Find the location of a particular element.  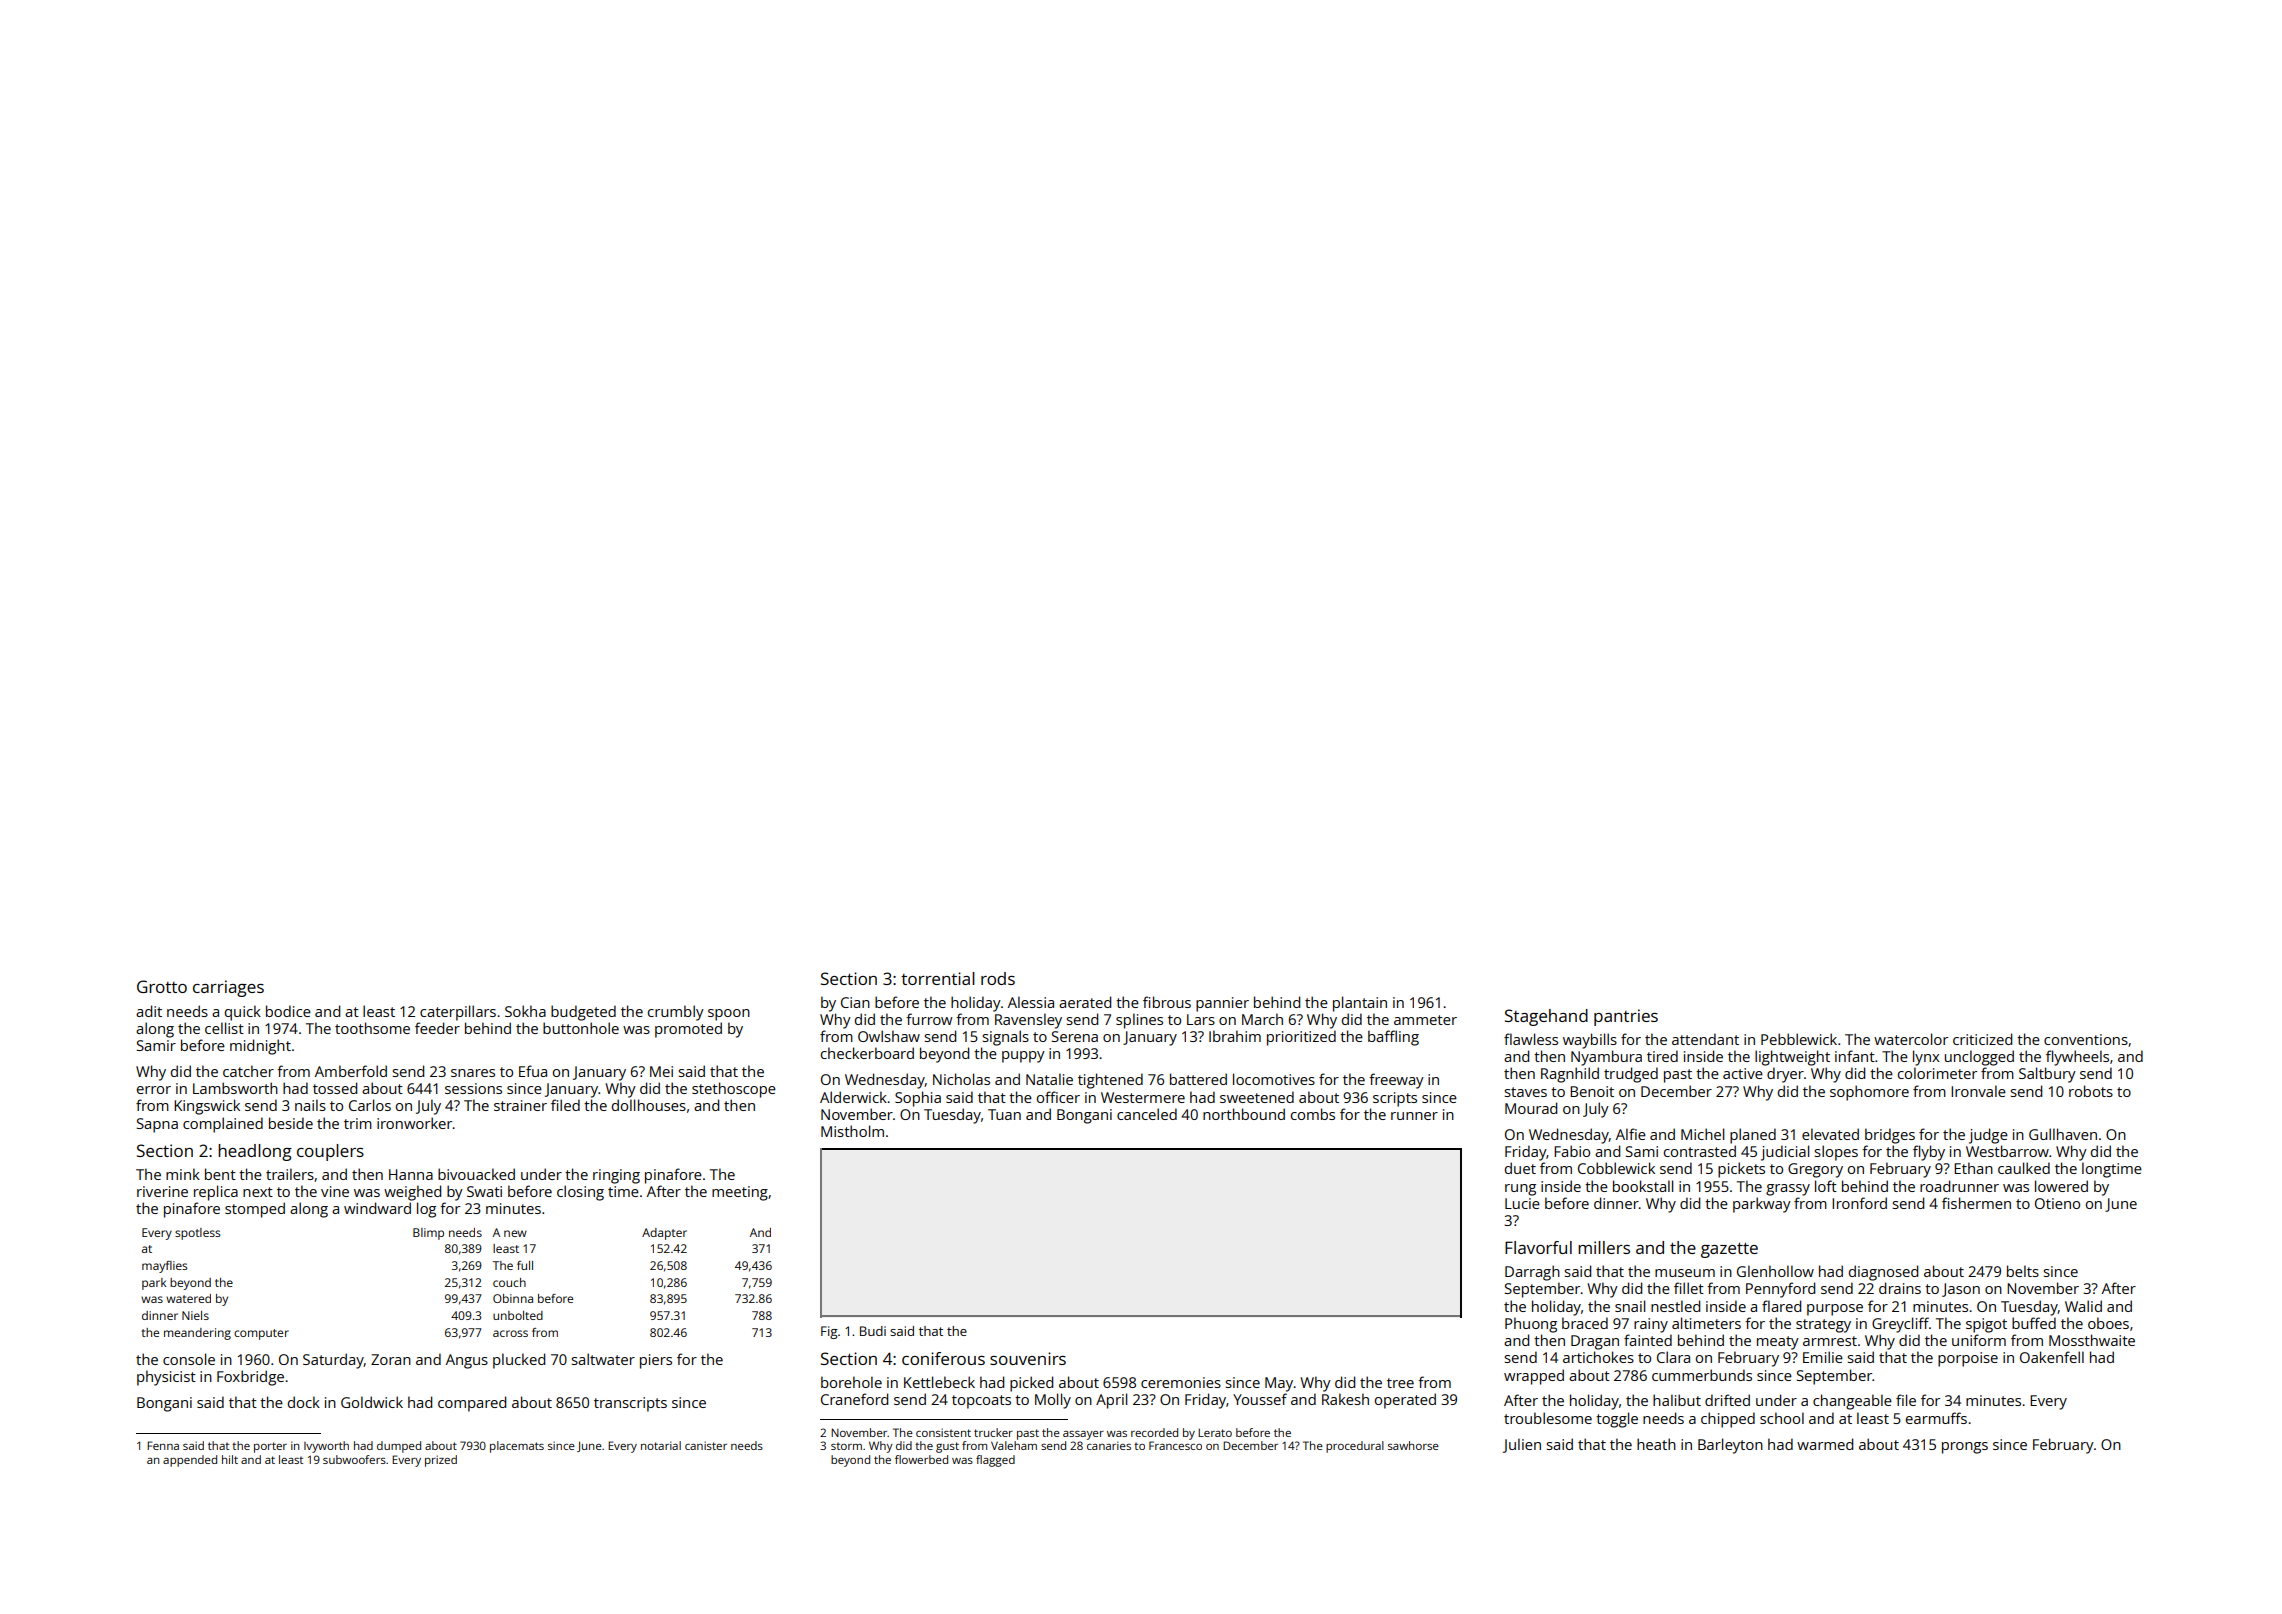

belts is located at coordinates (2023, 1271).
